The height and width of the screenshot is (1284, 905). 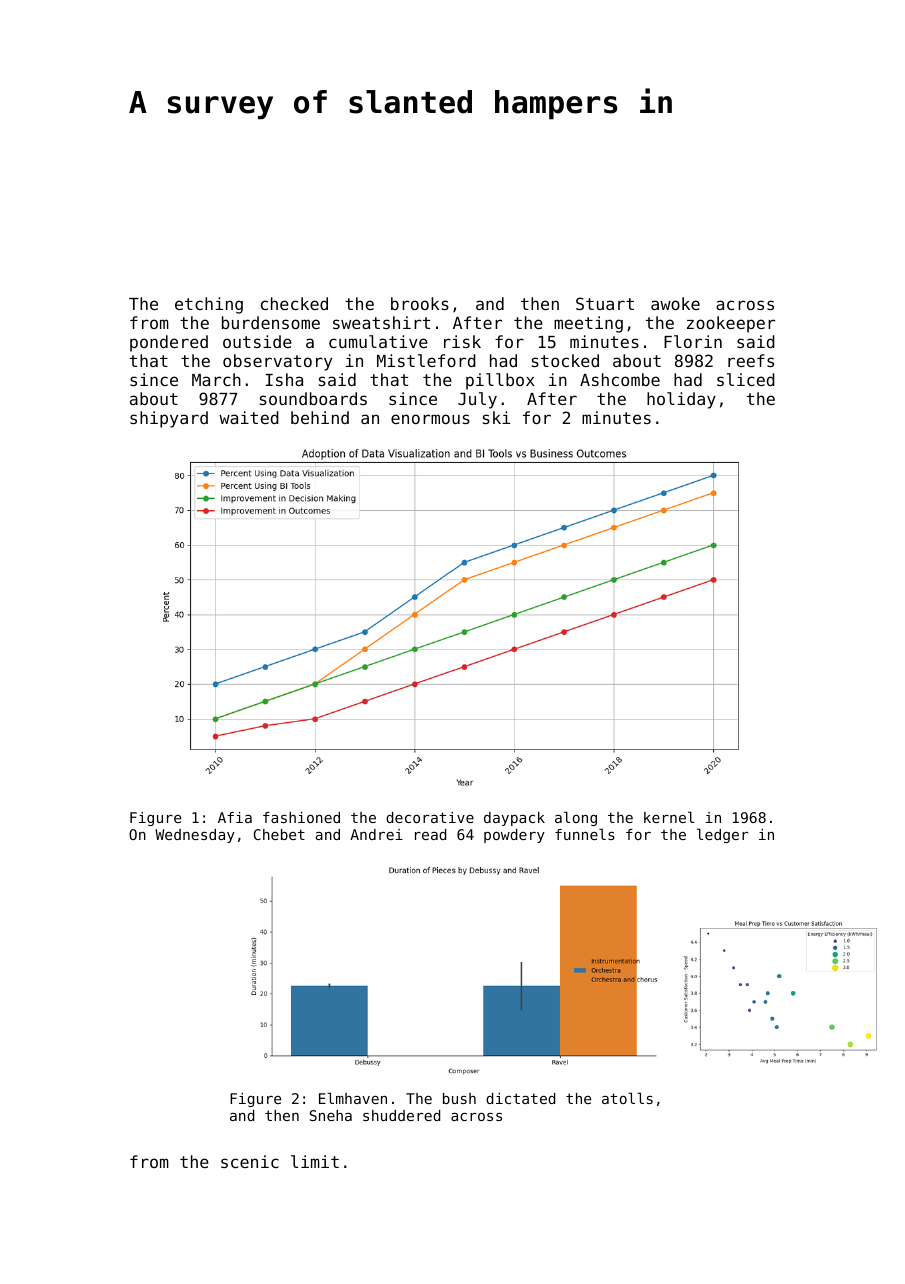 What do you see at coordinates (250, 1161) in the screenshot?
I see `scenic` at bounding box center [250, 1161].
